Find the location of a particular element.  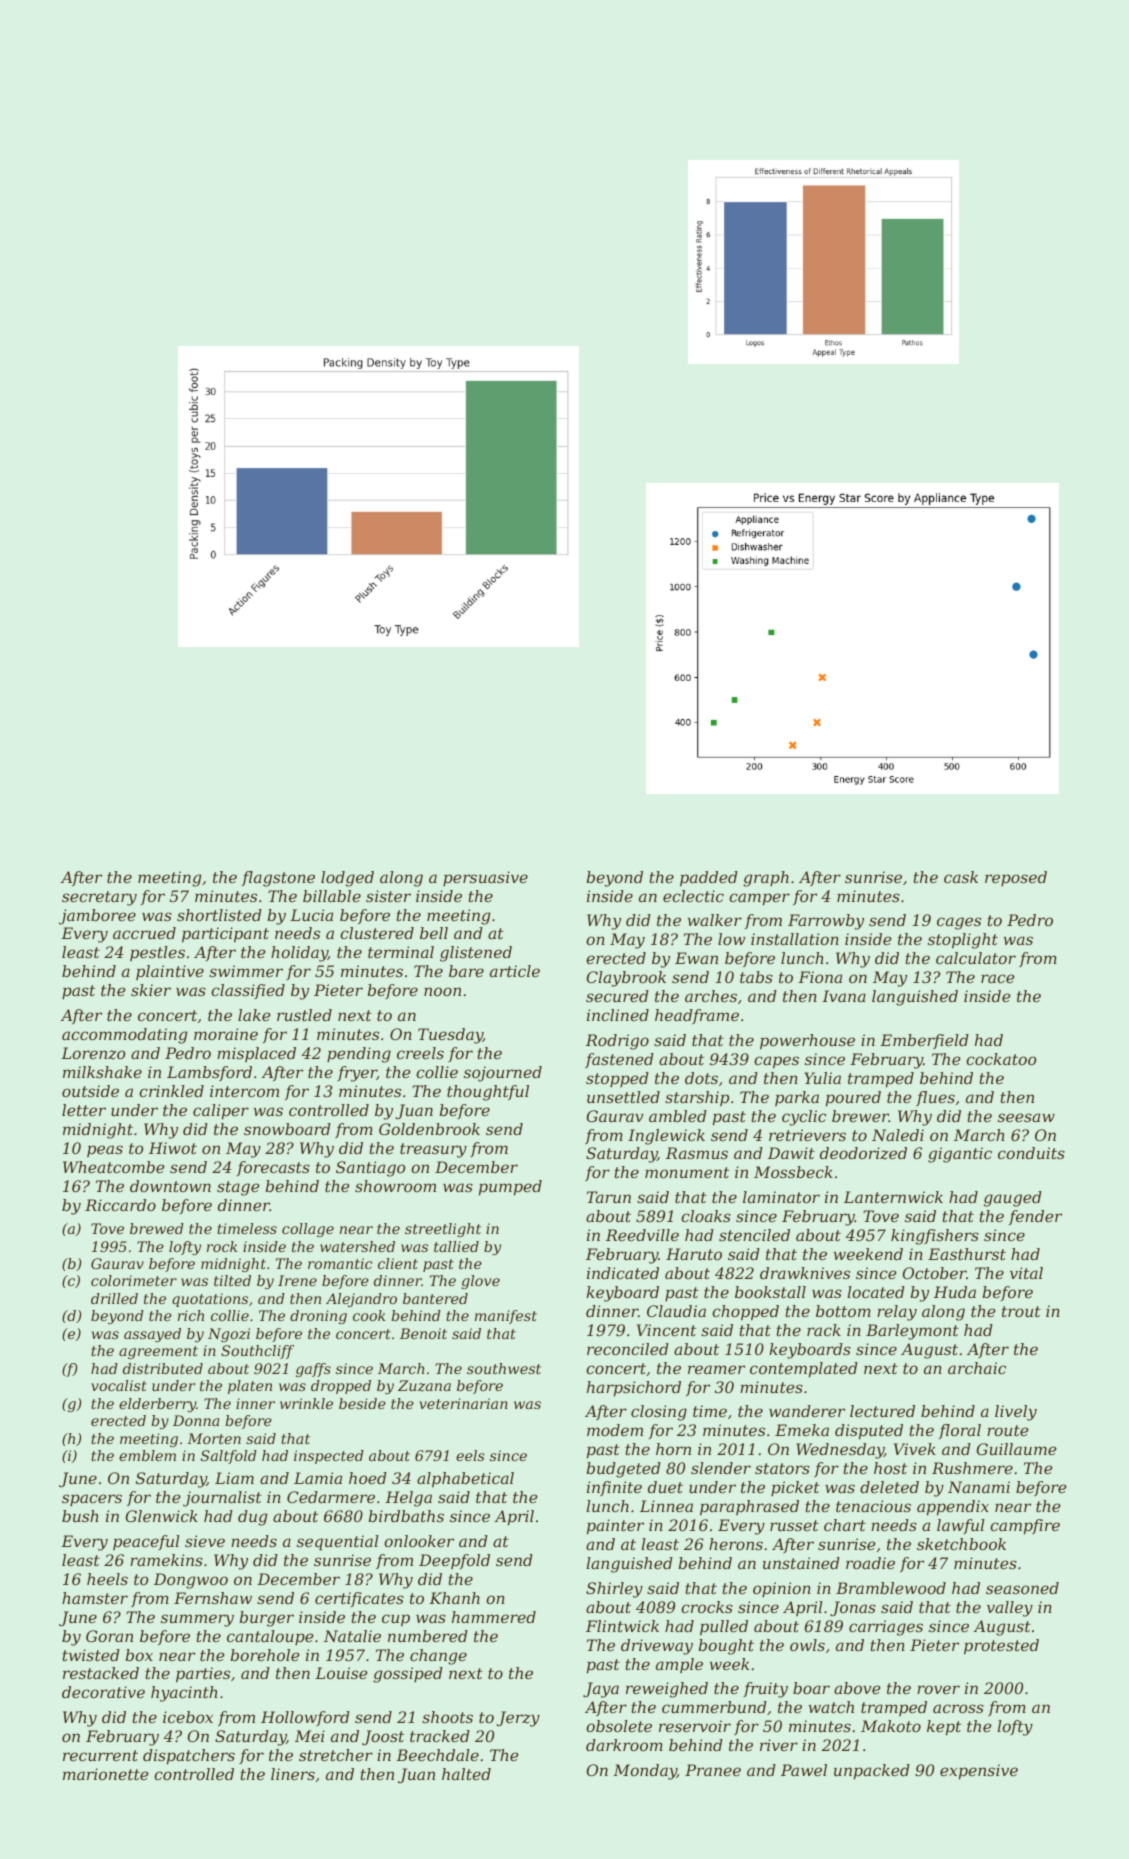

reposed is located at coordinates (1016, 878).
